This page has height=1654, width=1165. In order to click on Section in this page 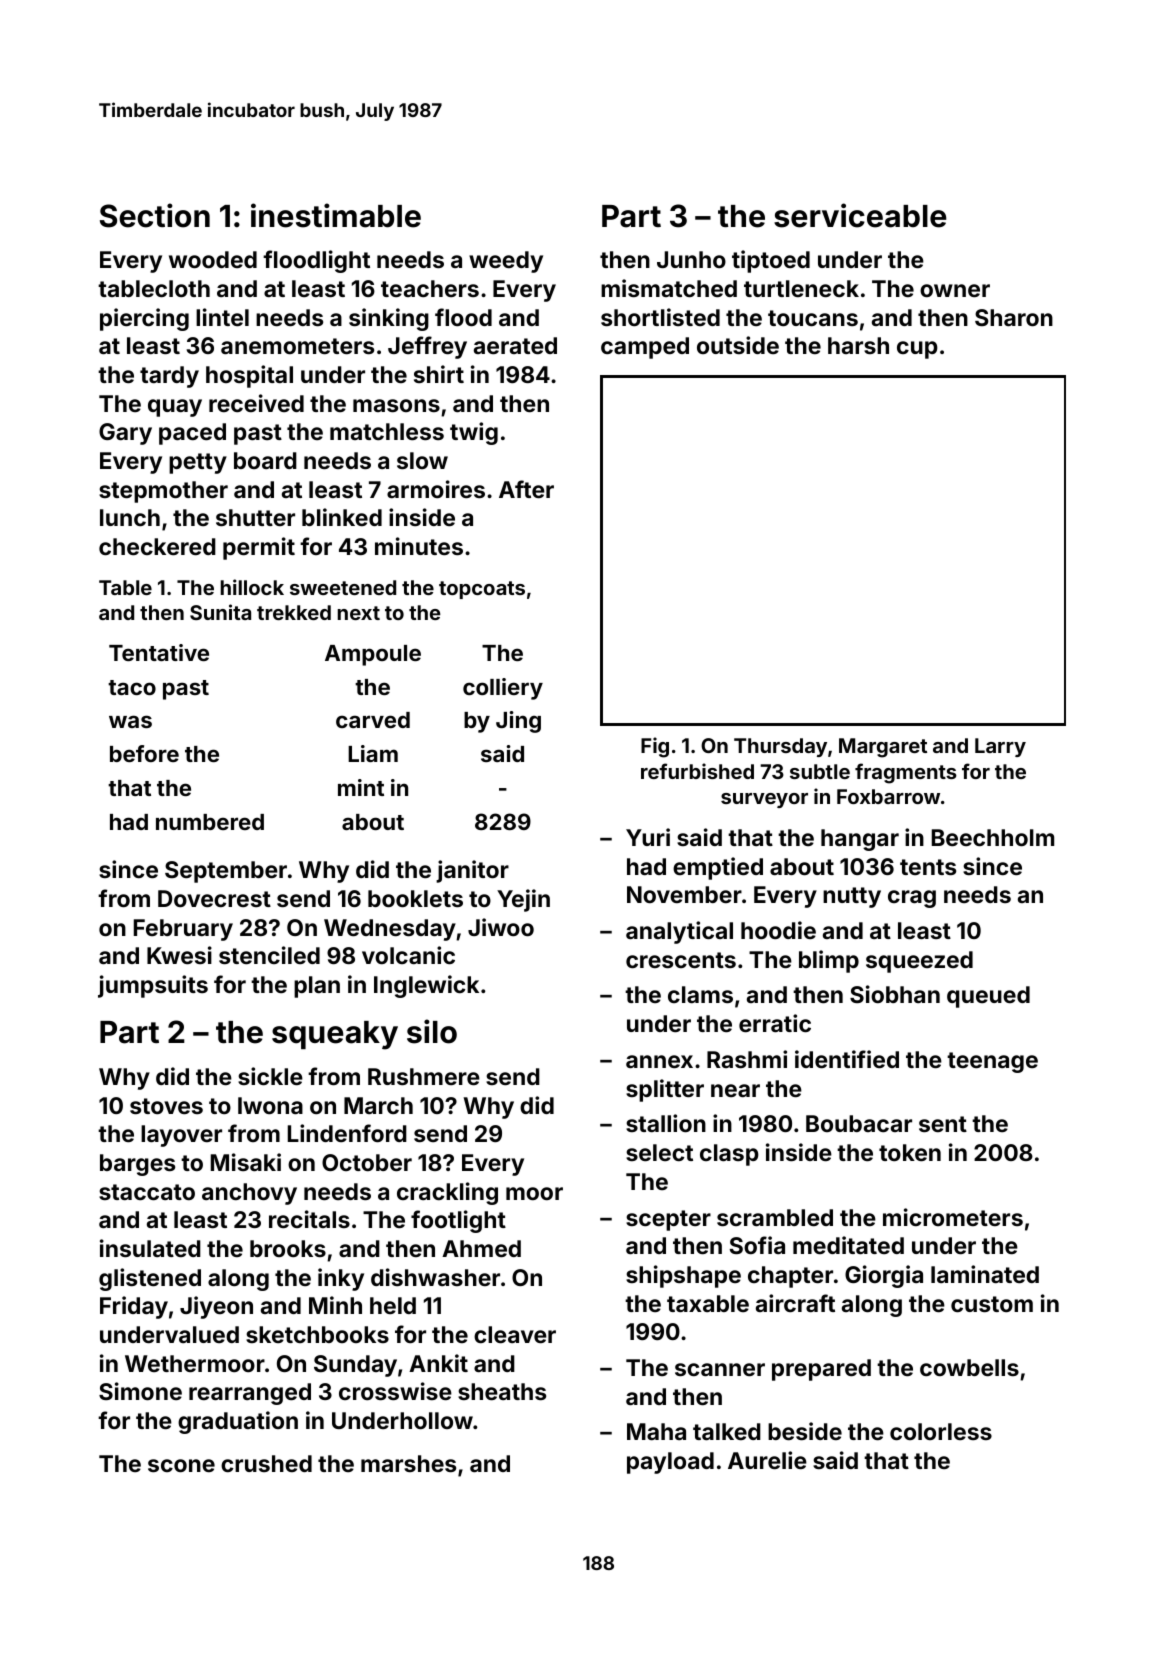, I will do `click(155, 215)`.
